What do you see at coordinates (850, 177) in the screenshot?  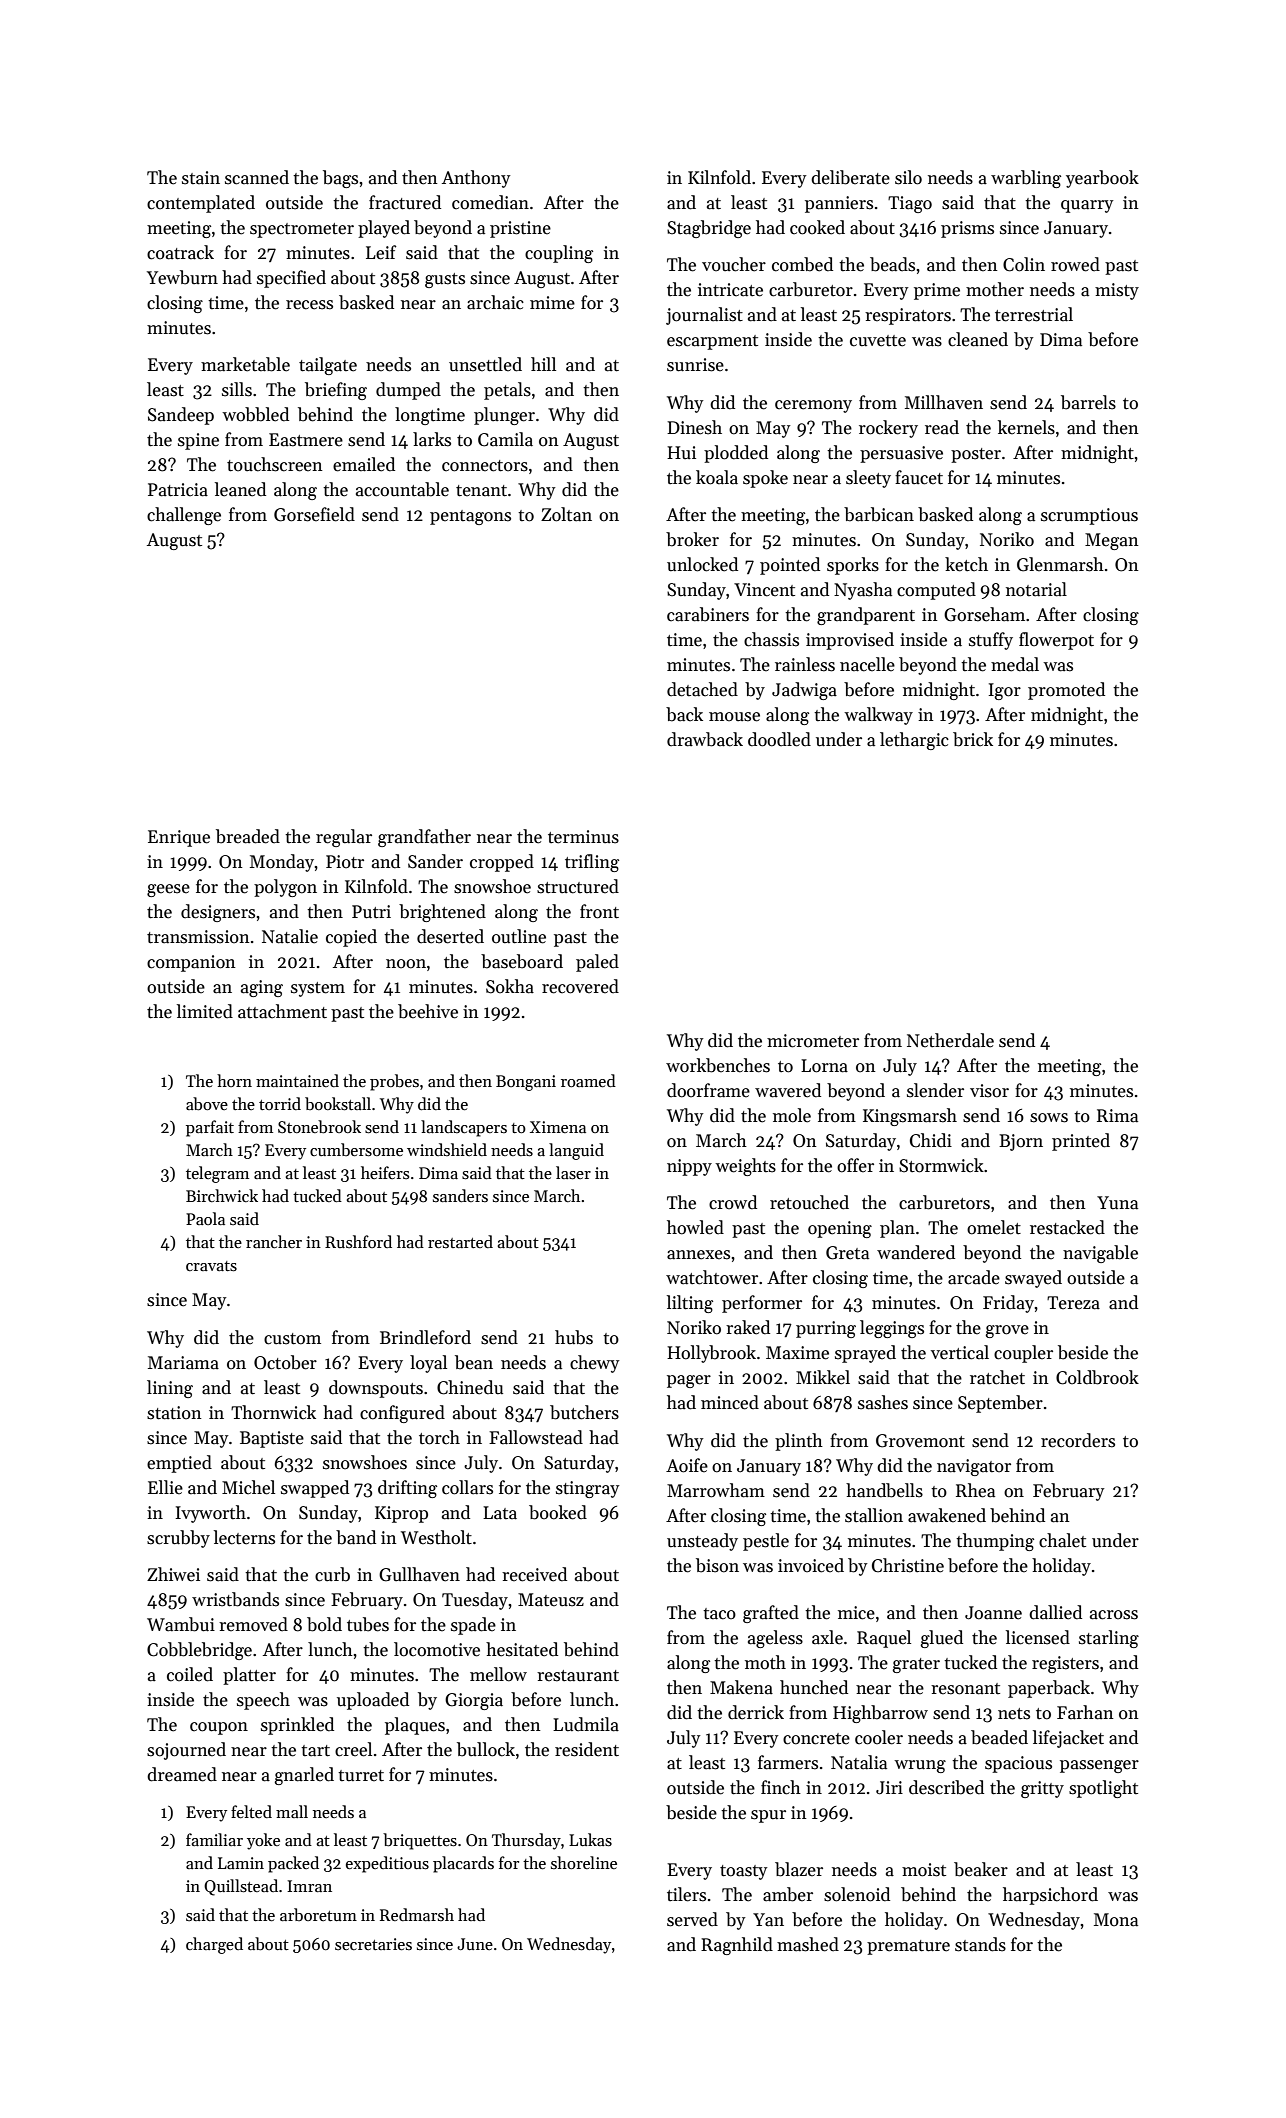 I see `deliberate` at bounding box center [850, 177].
